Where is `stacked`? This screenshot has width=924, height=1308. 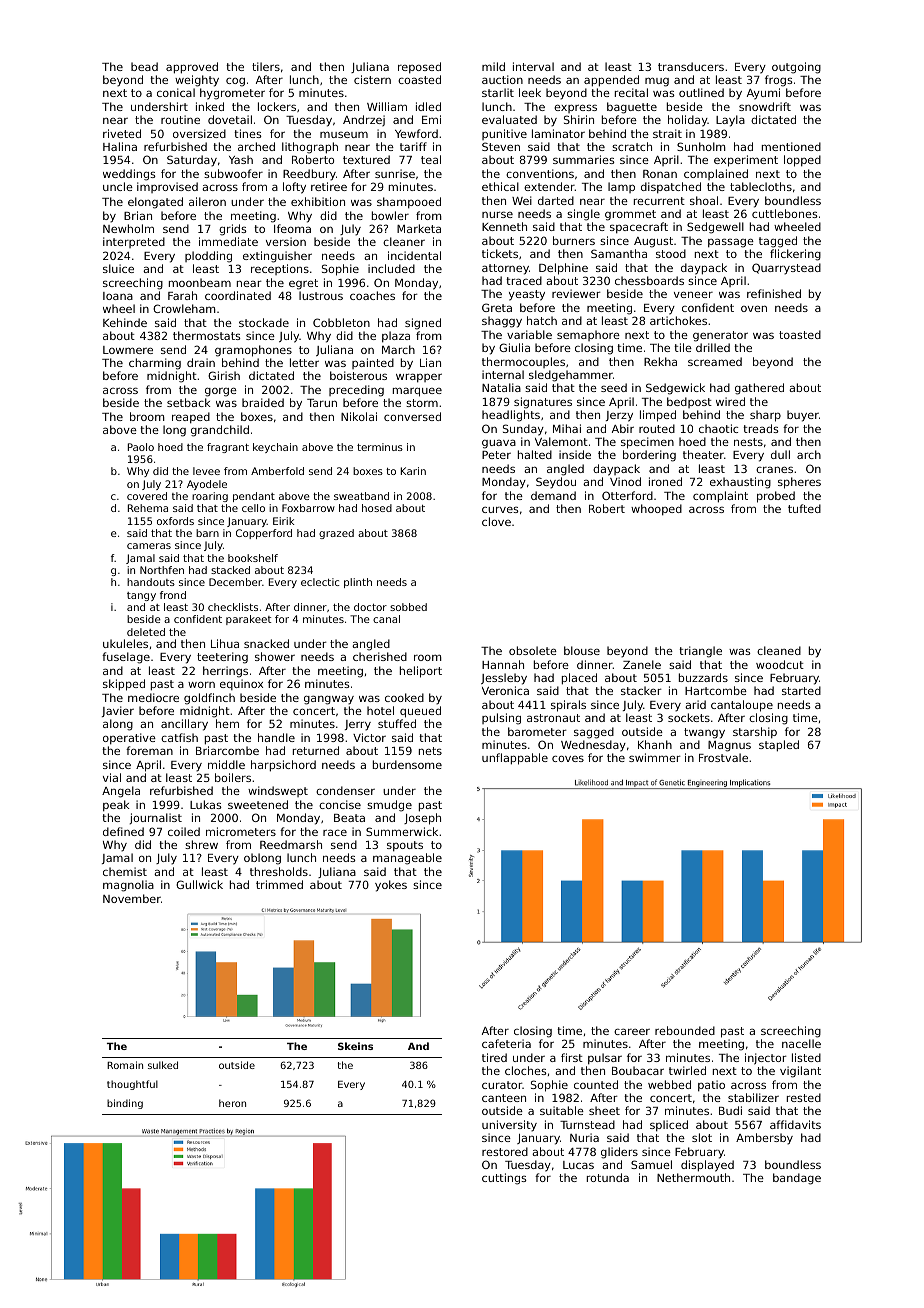
stacked is located at coordinates (230, 570).
